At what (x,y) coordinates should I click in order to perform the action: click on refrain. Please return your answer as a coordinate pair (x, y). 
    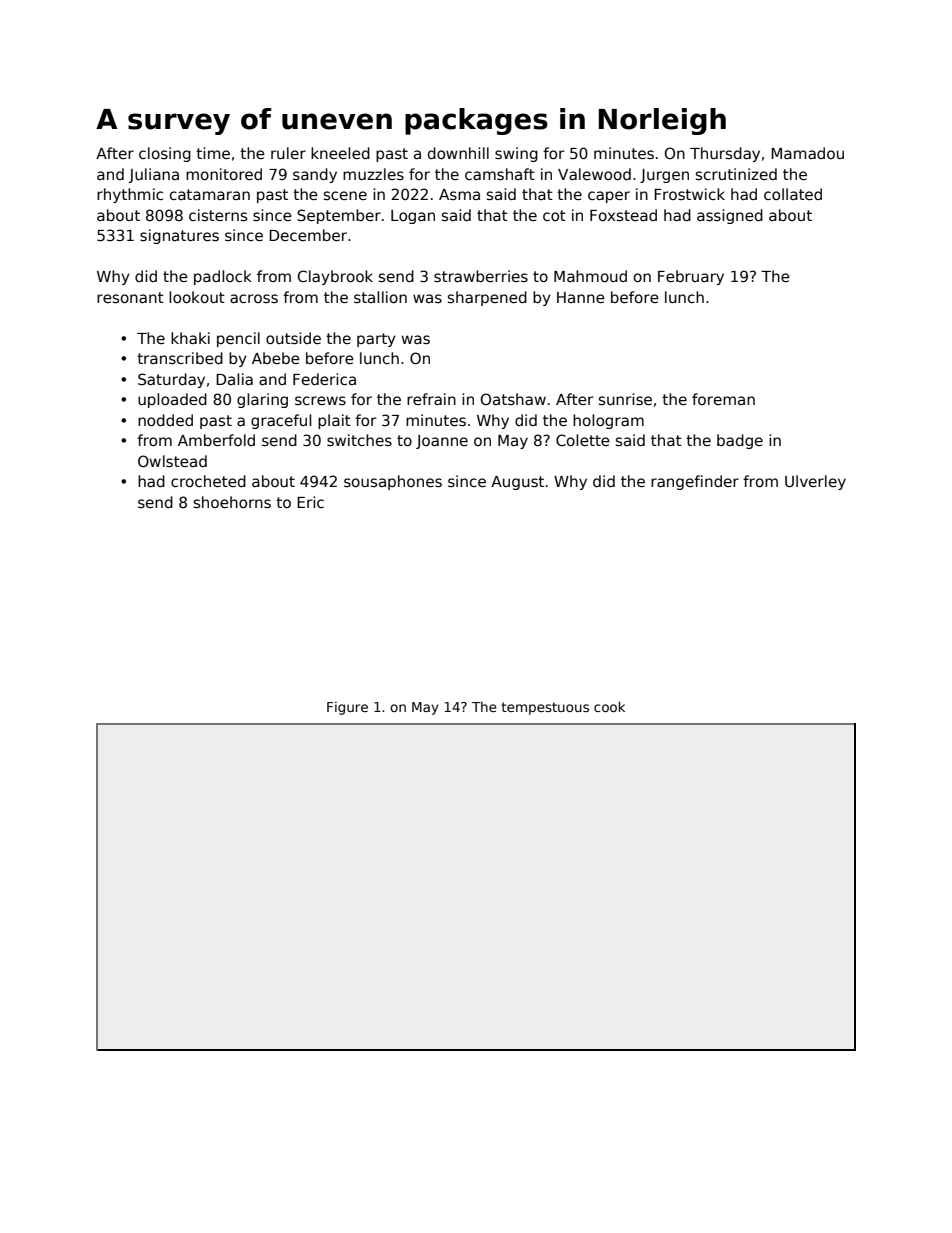
    Looking at the image, I should click on (431, 399).
